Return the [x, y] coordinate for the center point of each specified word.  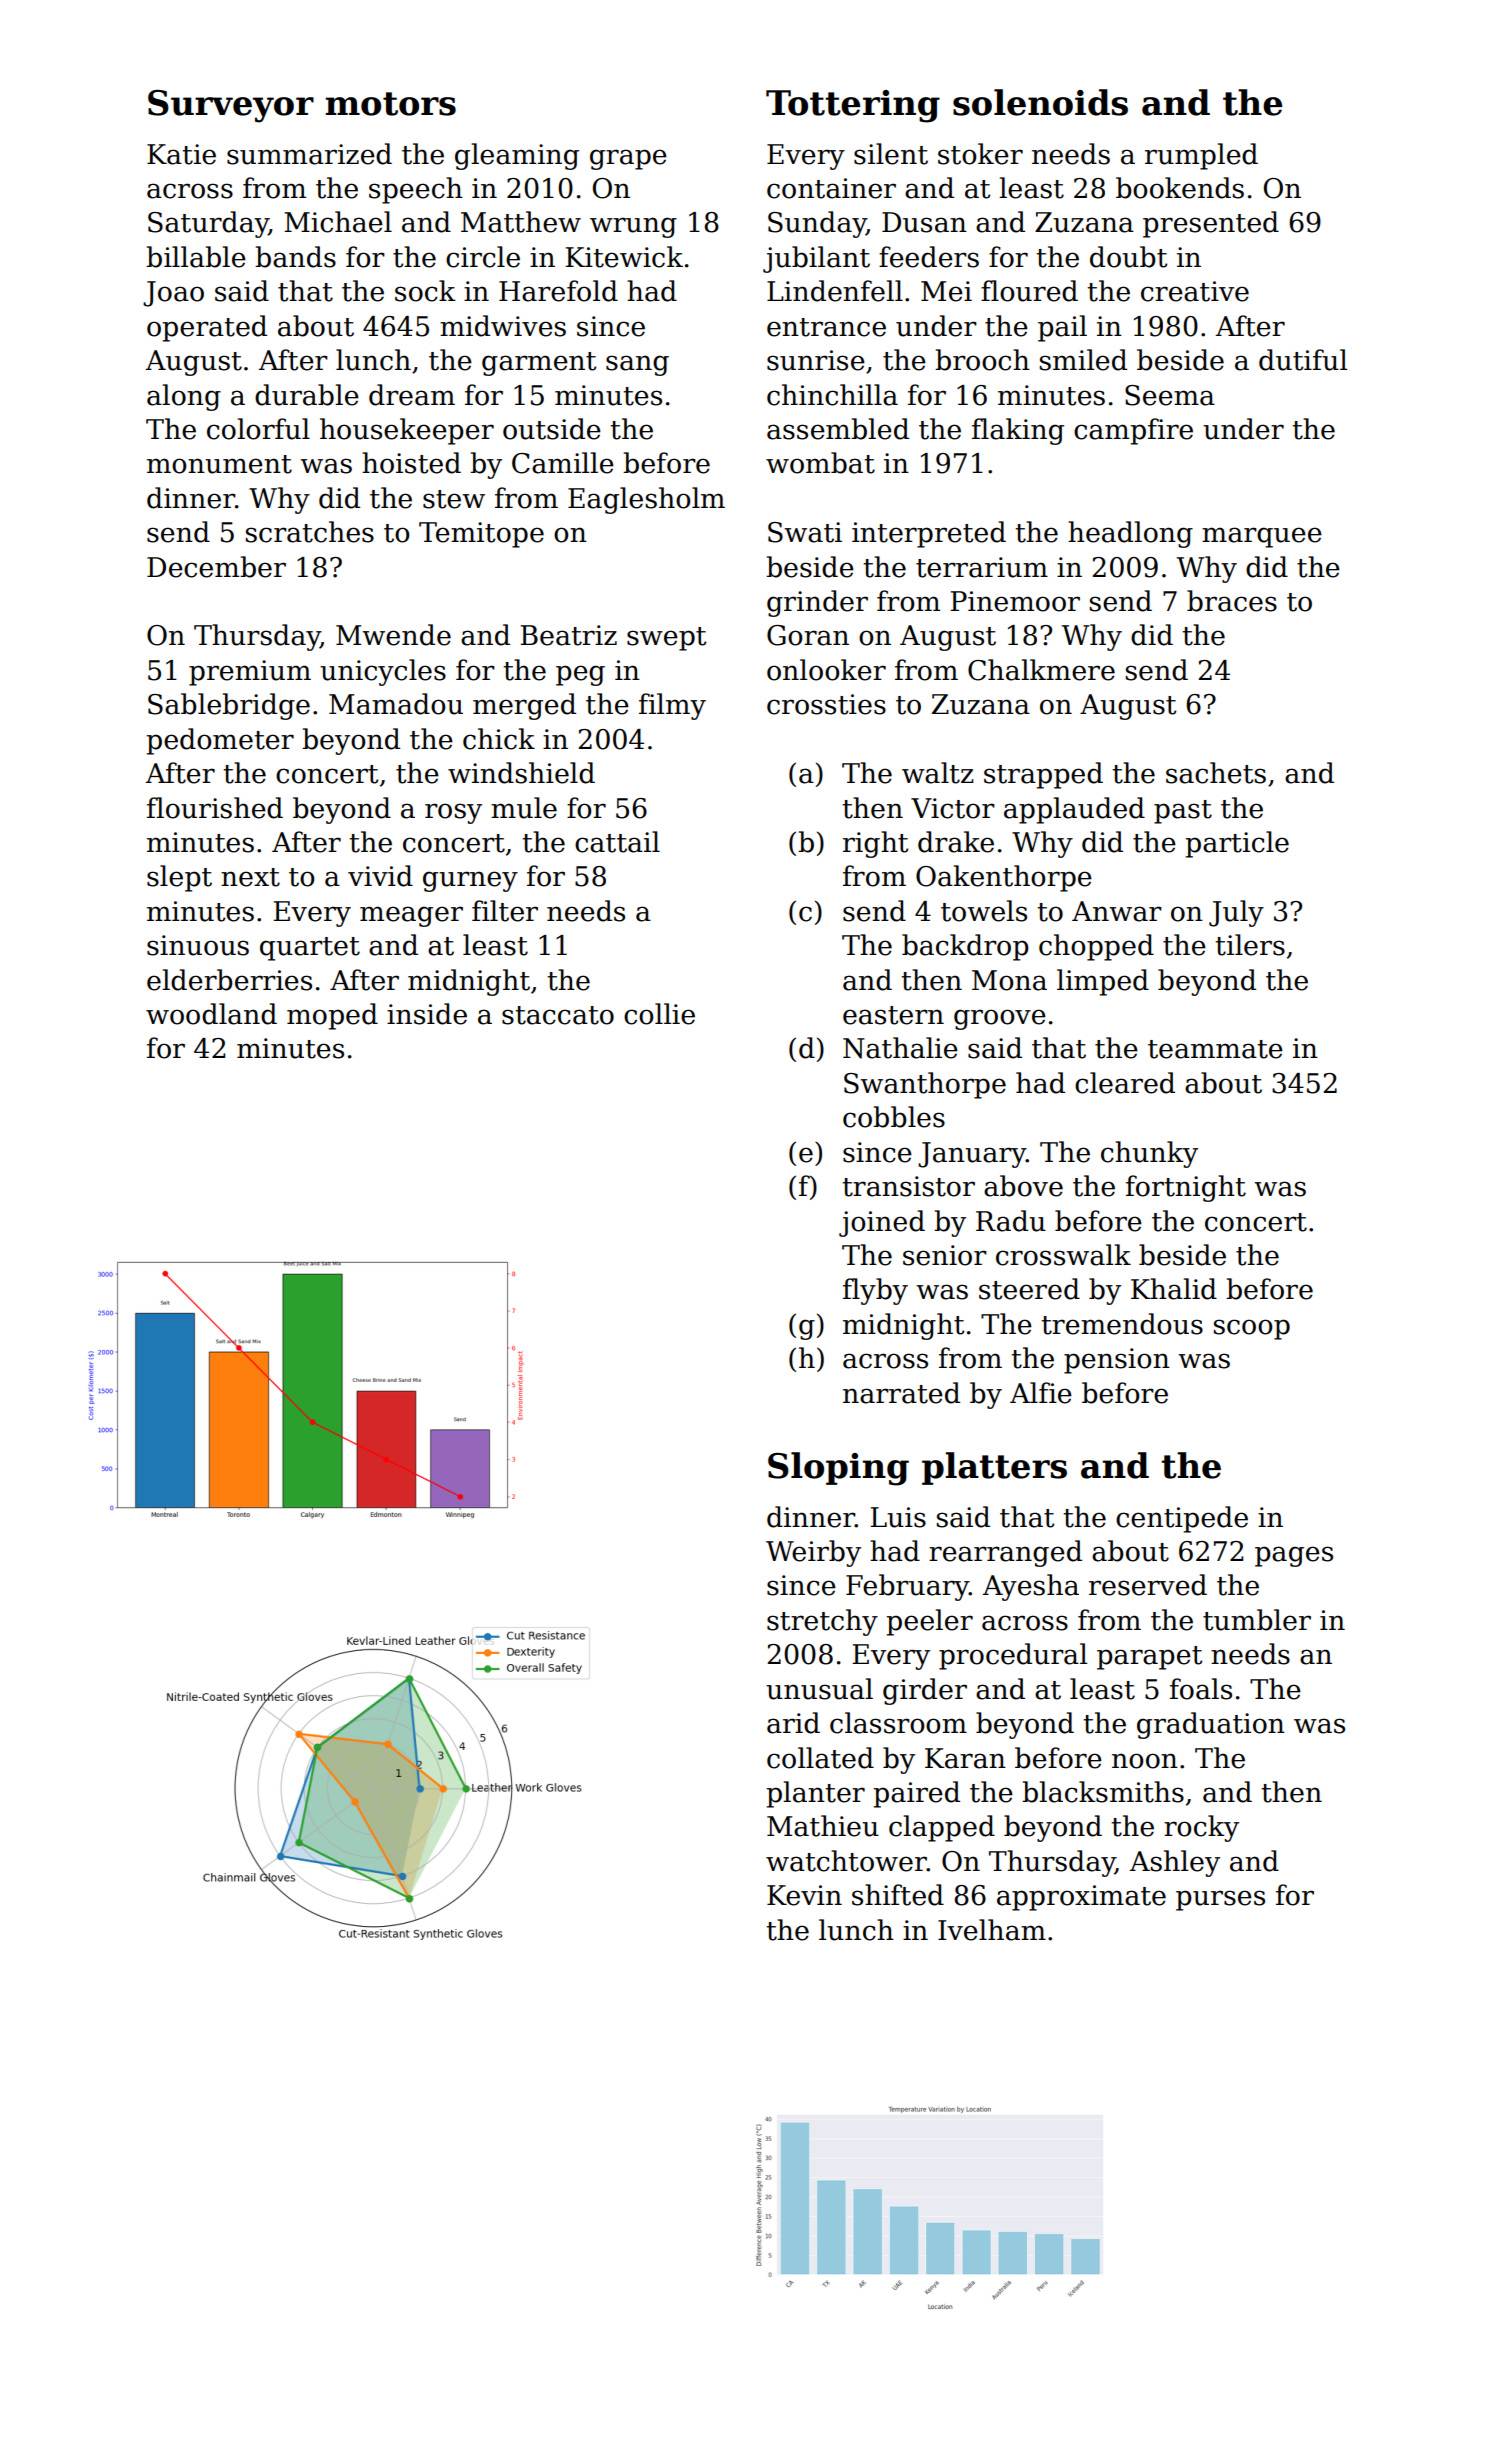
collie [659, 1014]
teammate [1215, 1049]
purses [1220, 1900]
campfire [1133, 431]
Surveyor [231, 106]
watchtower [846, 1861]
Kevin [804, 1895]
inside [427, 1014]
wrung [633, 227]
